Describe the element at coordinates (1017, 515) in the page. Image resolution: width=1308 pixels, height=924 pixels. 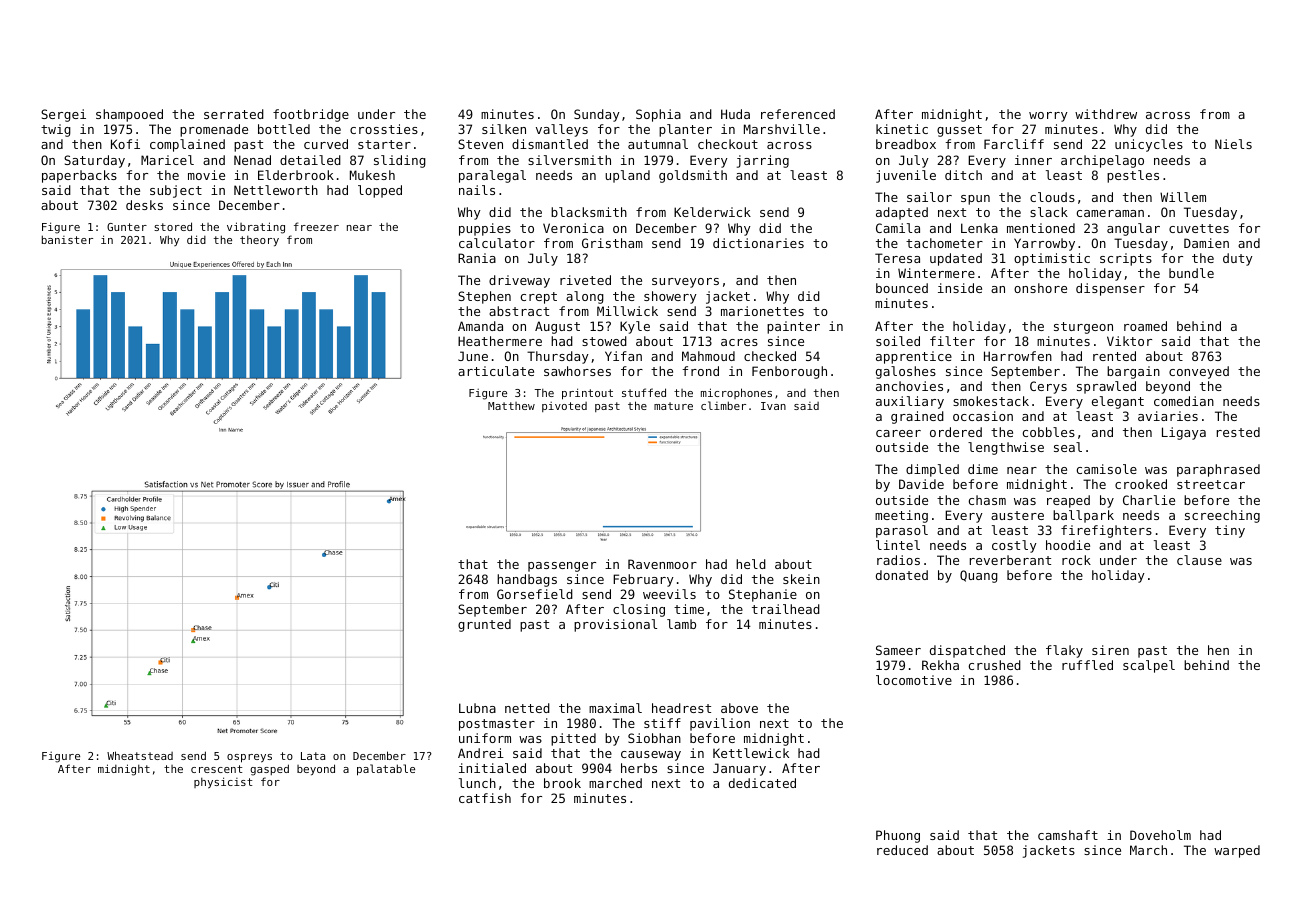
I see `austere` at that location.
